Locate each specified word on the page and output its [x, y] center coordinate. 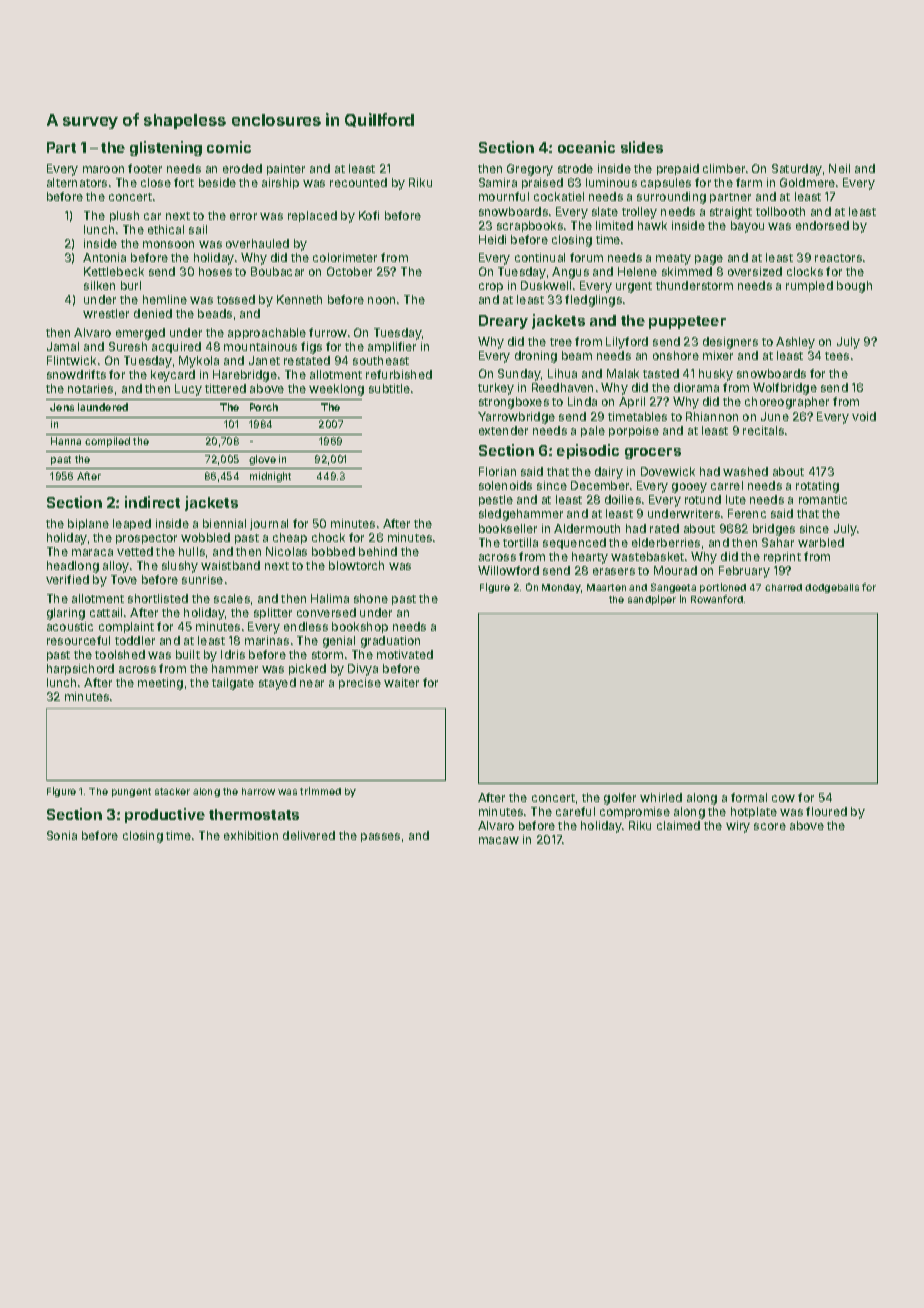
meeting [160, 684]
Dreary [503, 322]
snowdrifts [76, 374]
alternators [77, 182]
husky [716, 375]
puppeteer [687, 322]
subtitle [389, 388]
